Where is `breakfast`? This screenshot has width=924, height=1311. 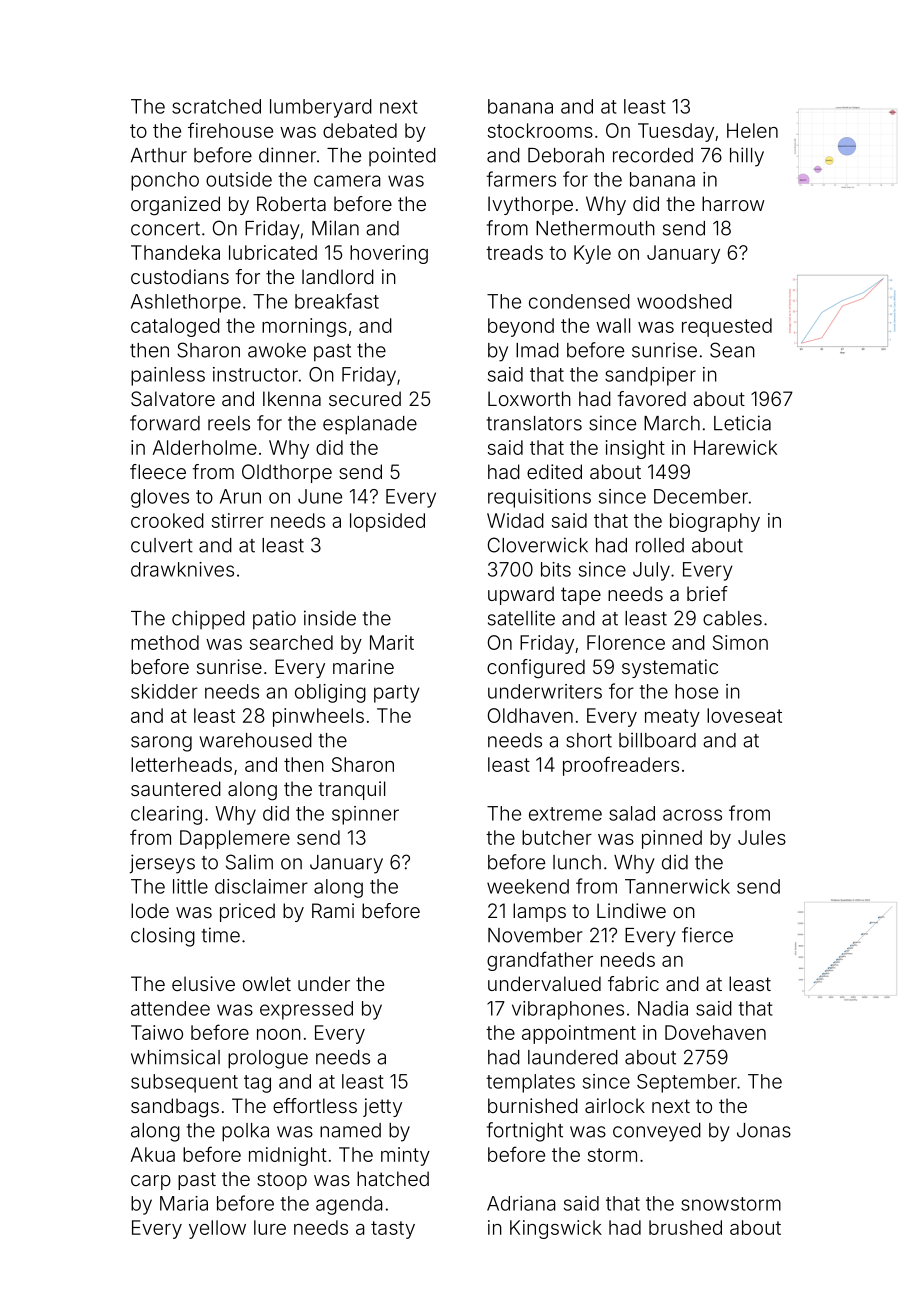 breakfast is located at coordinates (337, 301).
